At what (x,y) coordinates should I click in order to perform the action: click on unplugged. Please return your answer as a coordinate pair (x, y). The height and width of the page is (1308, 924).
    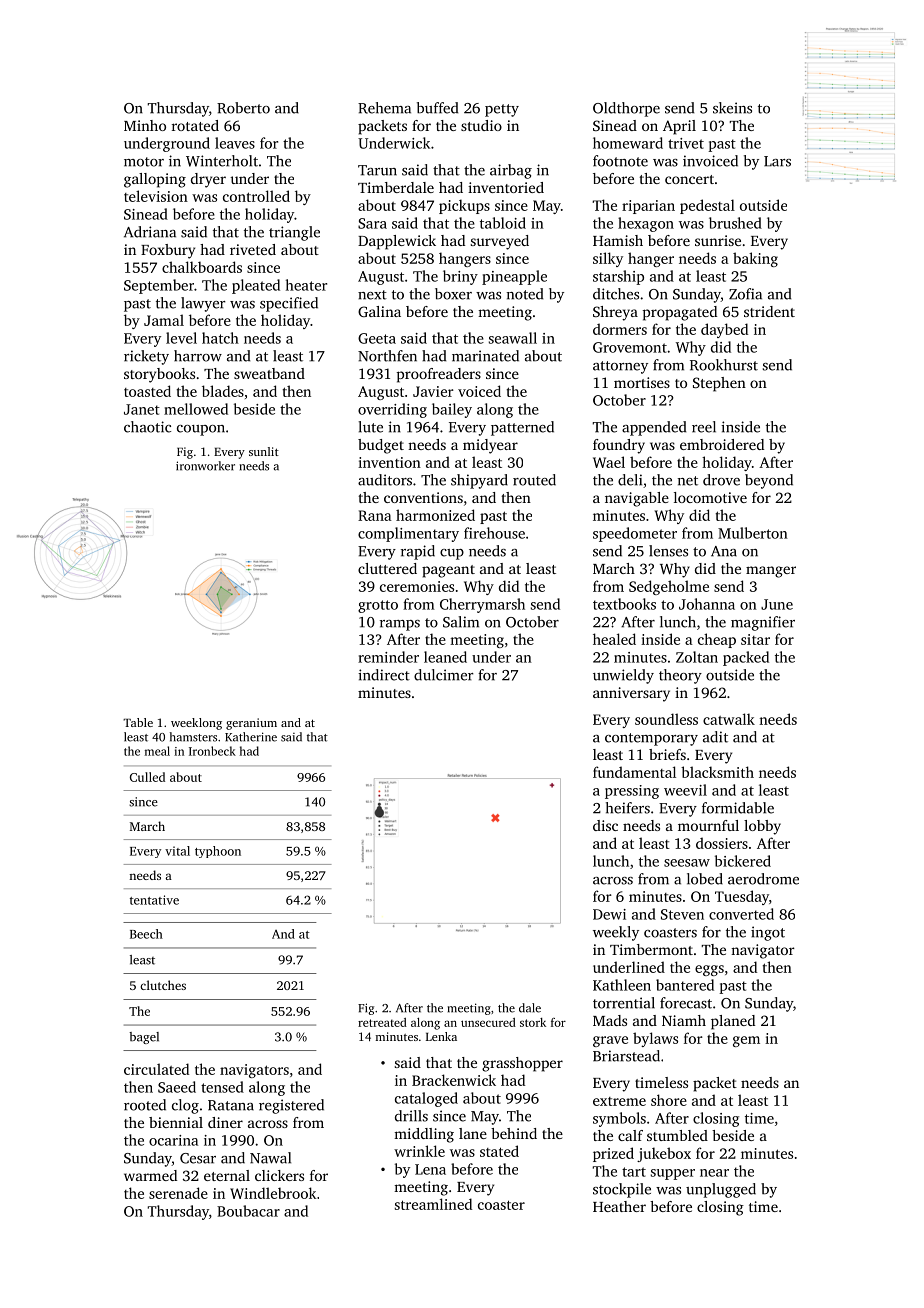
    Looking at the image, I should click on (721, 1190).
